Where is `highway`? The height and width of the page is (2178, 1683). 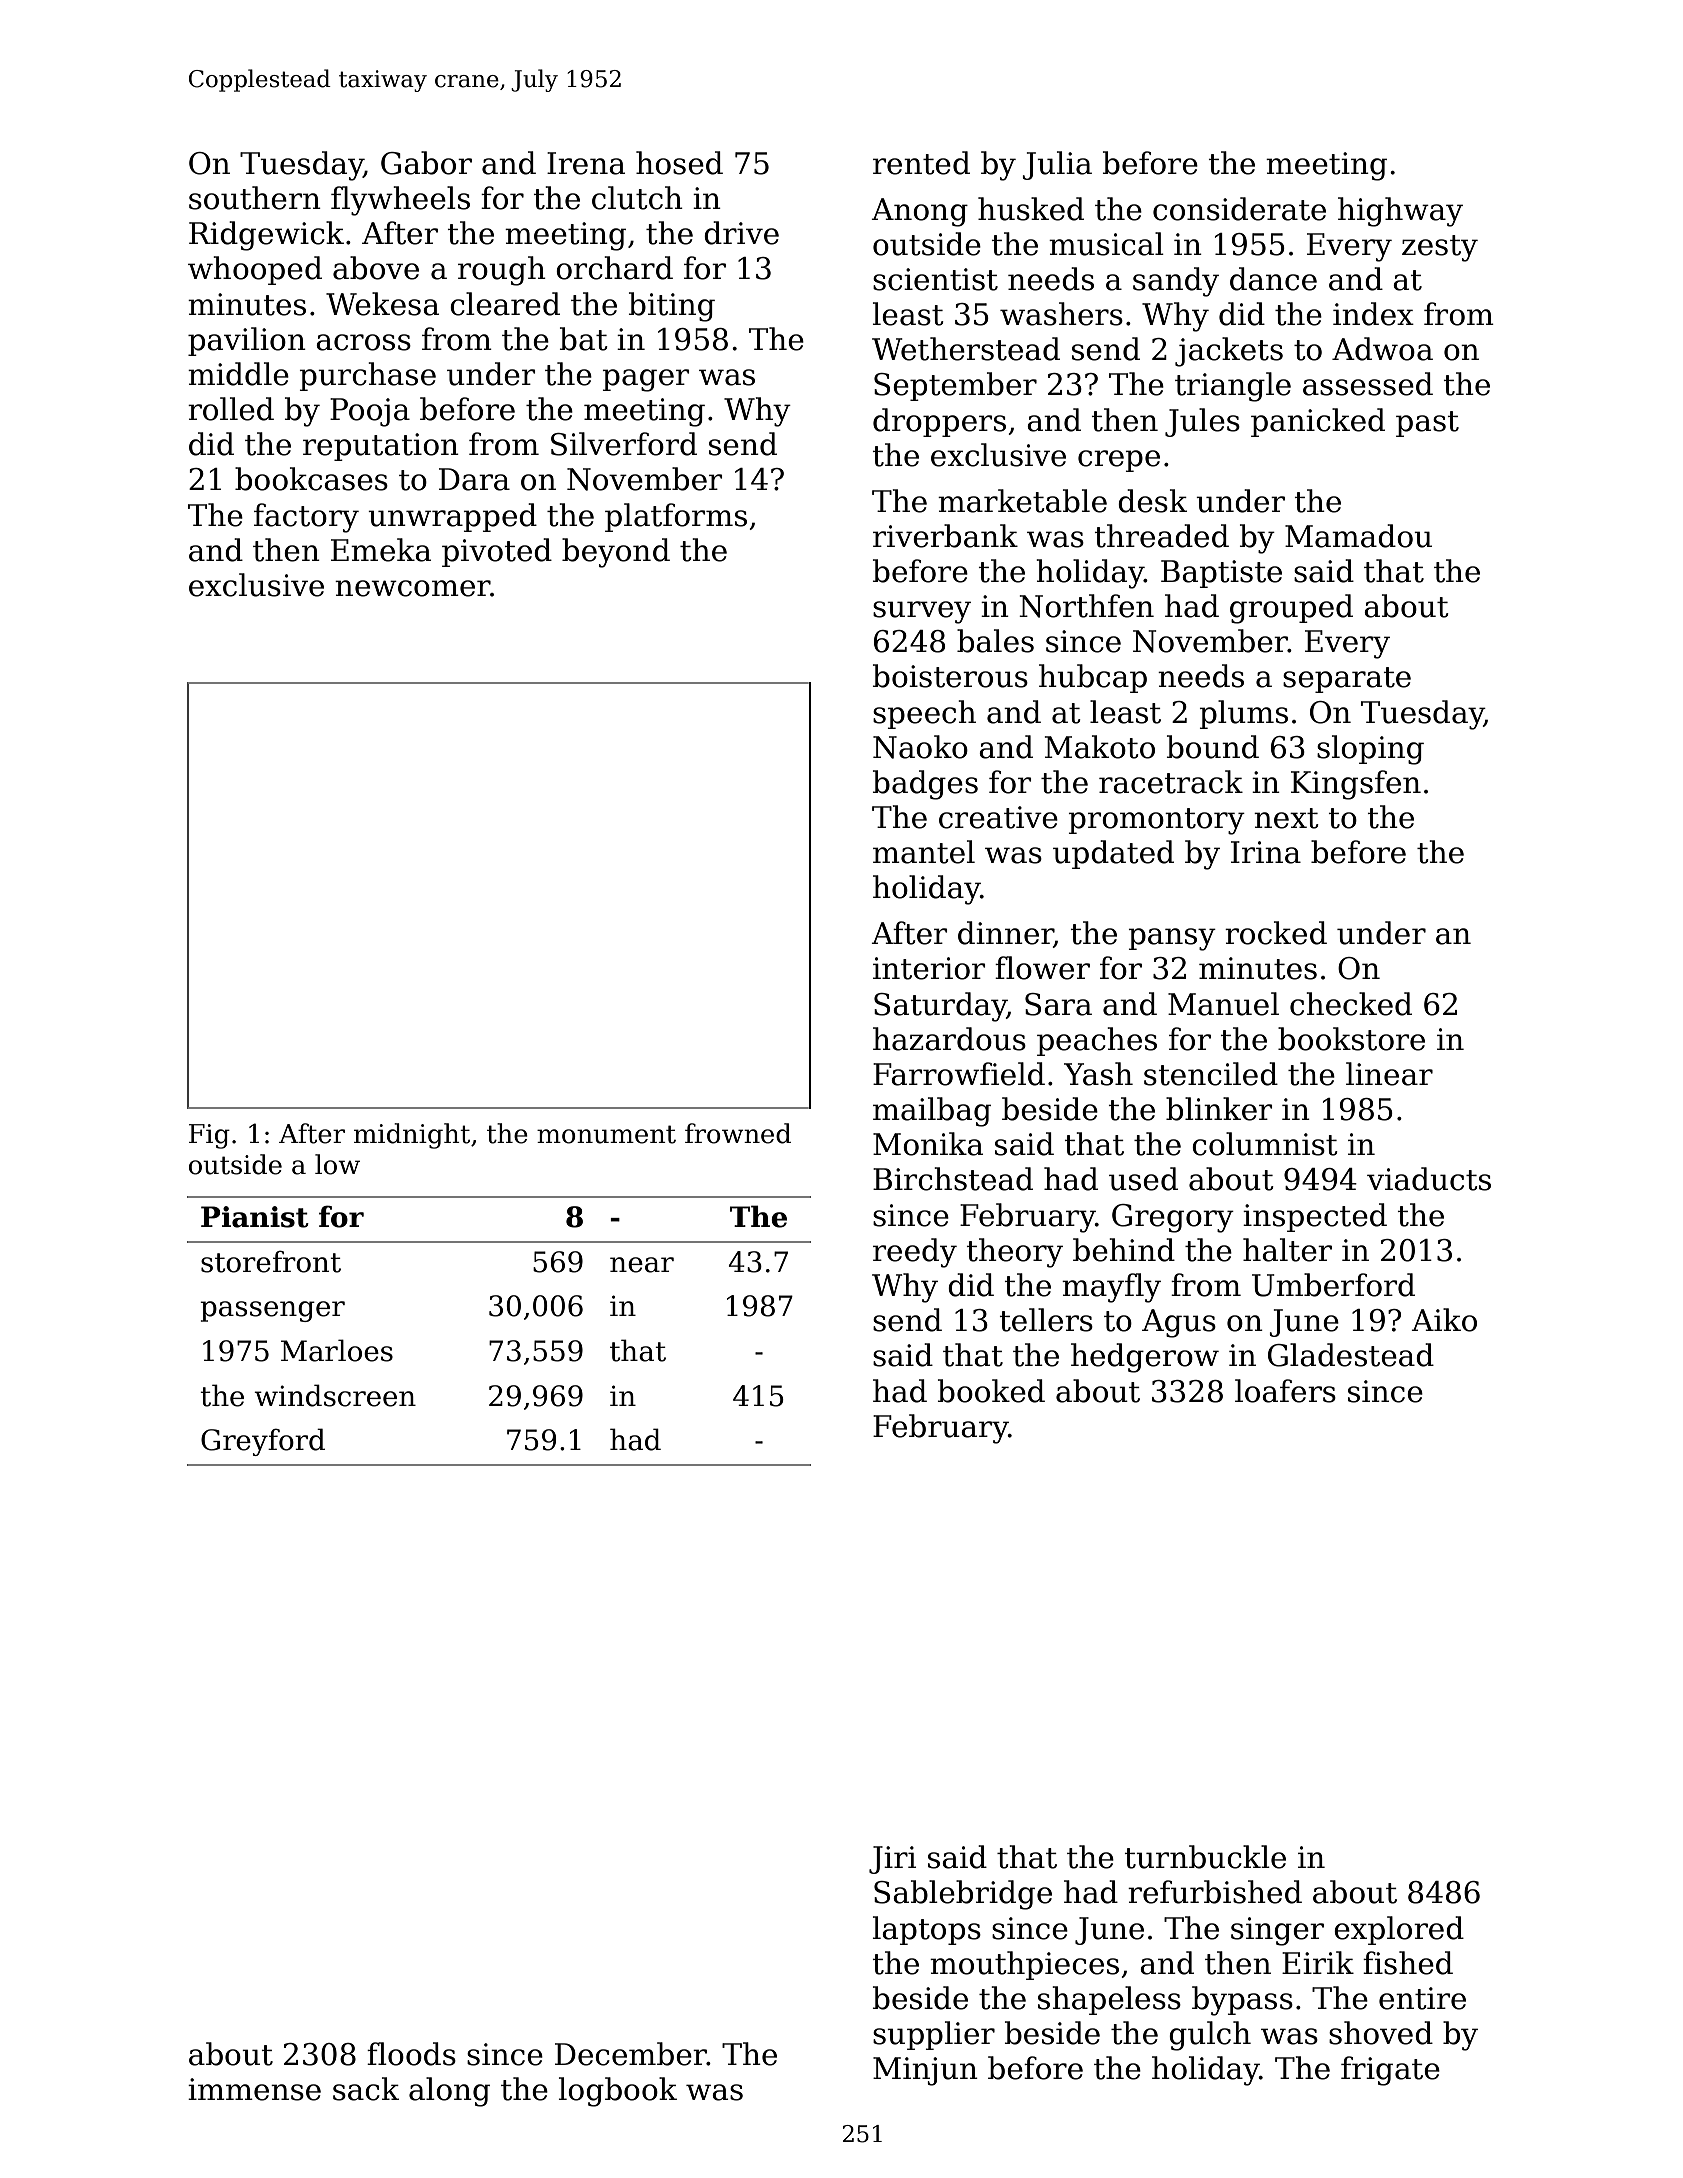 highway is located at coordinates (1400, 212).
